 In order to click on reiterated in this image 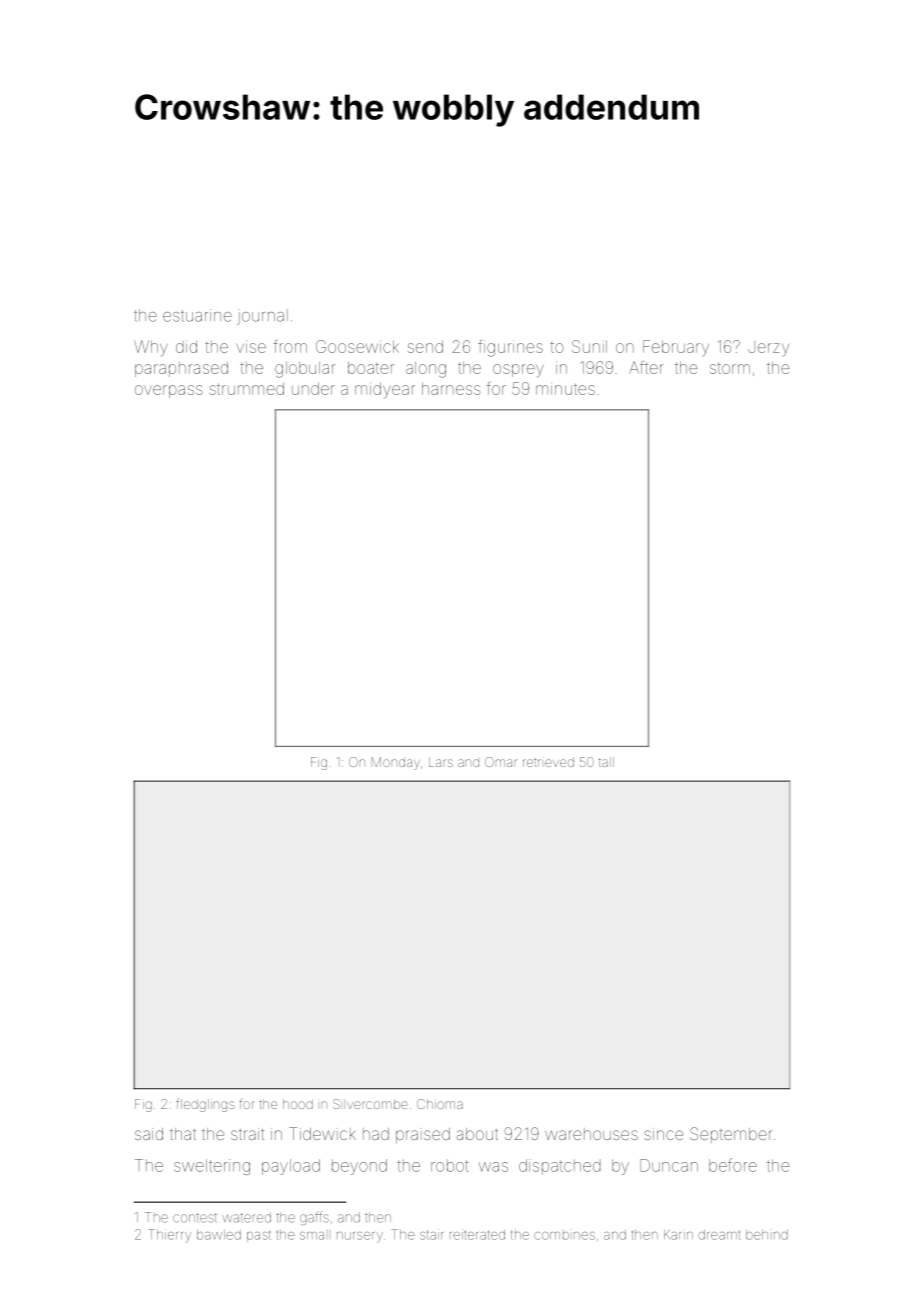, I will do `click(477, 1234)`.
